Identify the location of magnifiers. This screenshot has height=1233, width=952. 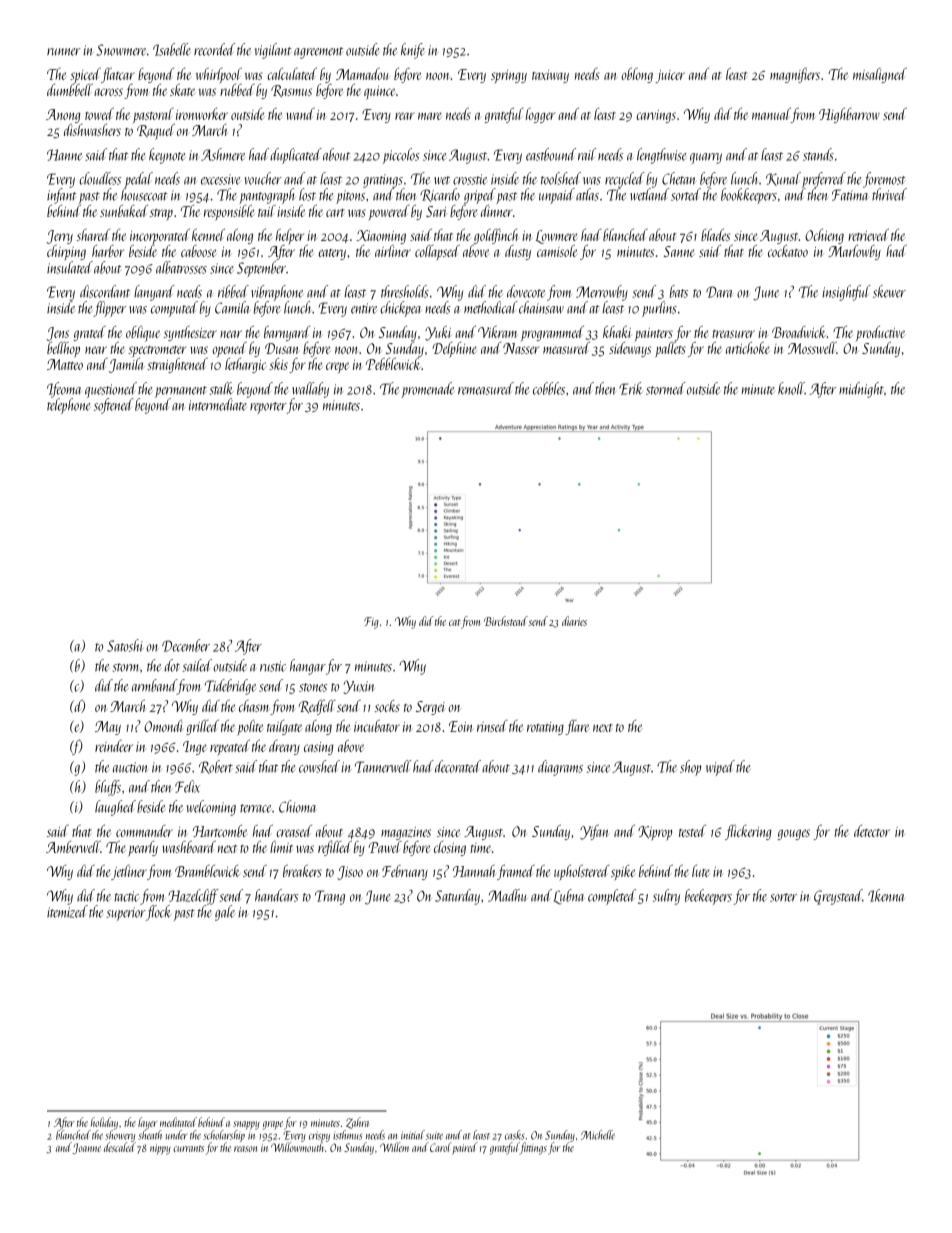
(795, 75).
